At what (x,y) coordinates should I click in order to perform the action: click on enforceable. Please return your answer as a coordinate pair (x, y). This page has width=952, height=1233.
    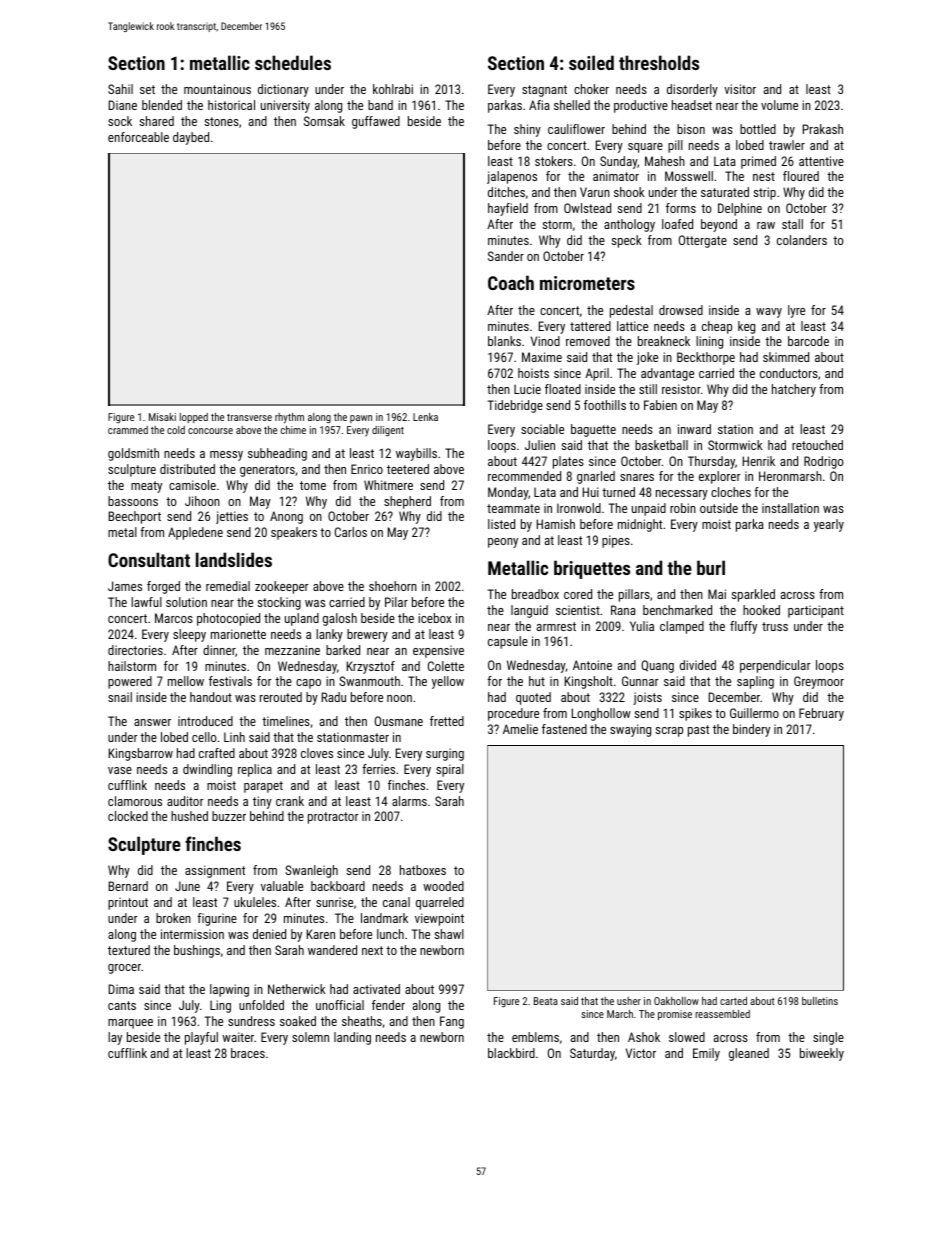
    Looking at the image, I should click on (138, 137).
